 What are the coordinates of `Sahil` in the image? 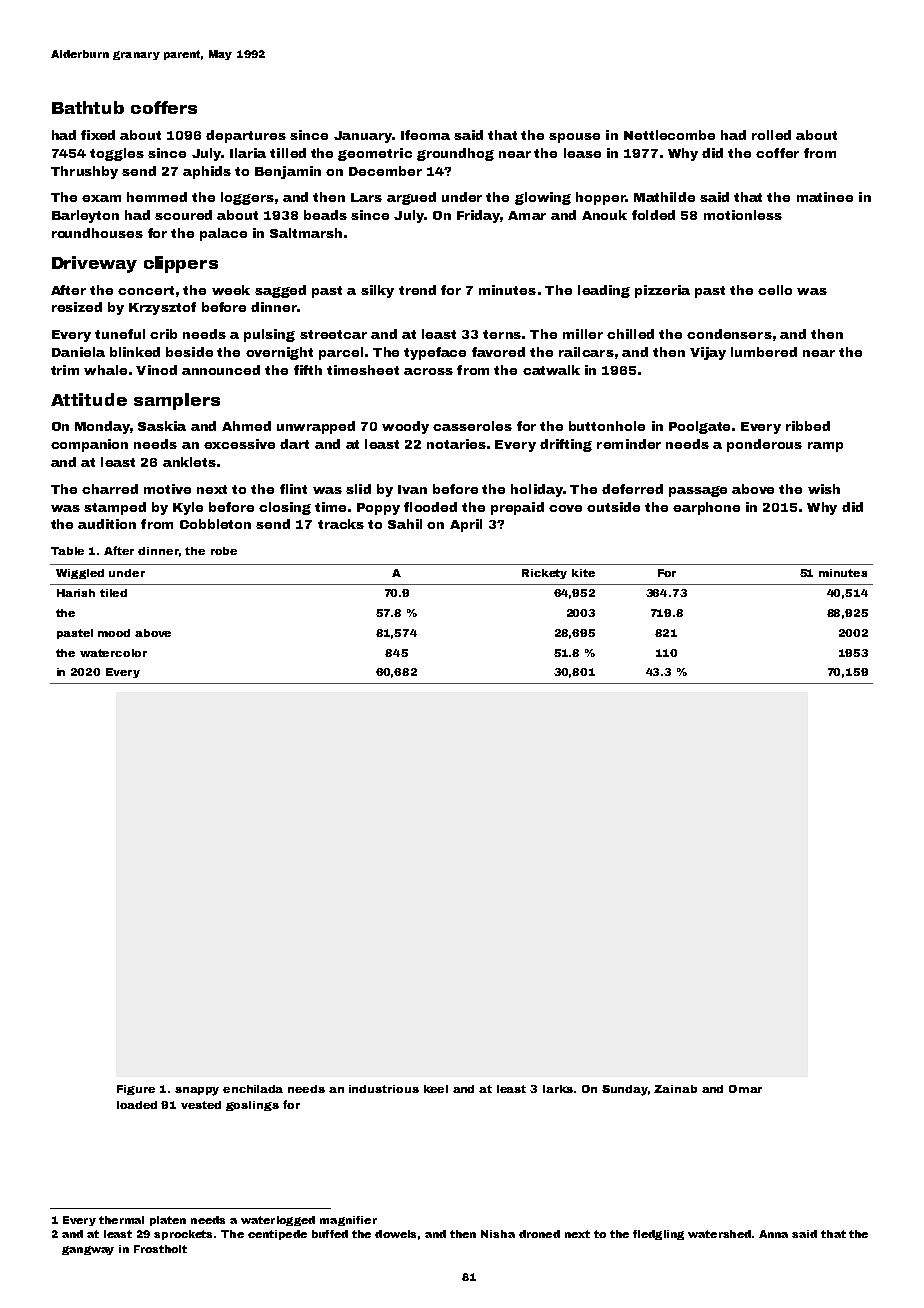 It's located at (405, 524).
